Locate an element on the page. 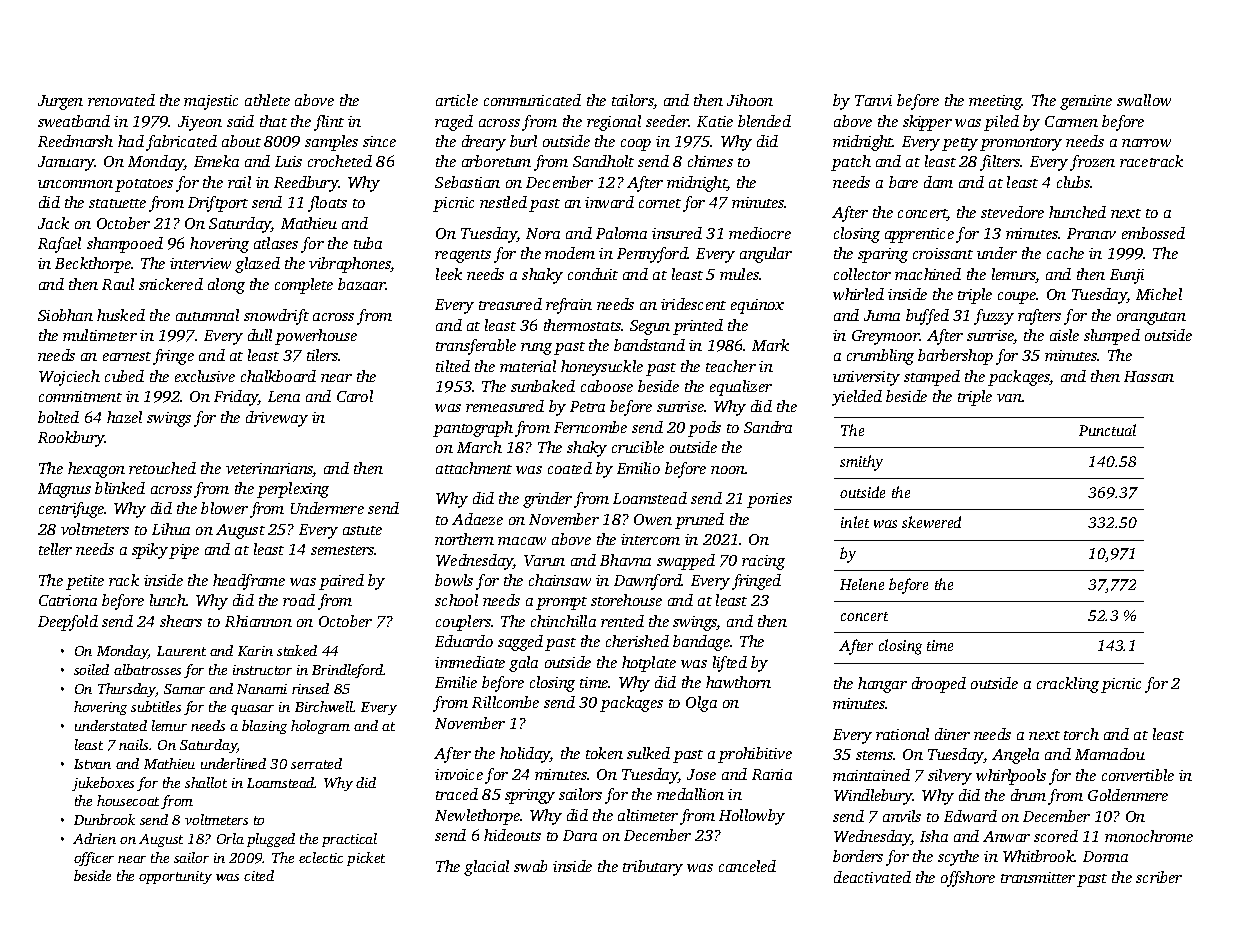 The height and width of the page is (952, 1233). blinked is located at coordinates (120, 488).
